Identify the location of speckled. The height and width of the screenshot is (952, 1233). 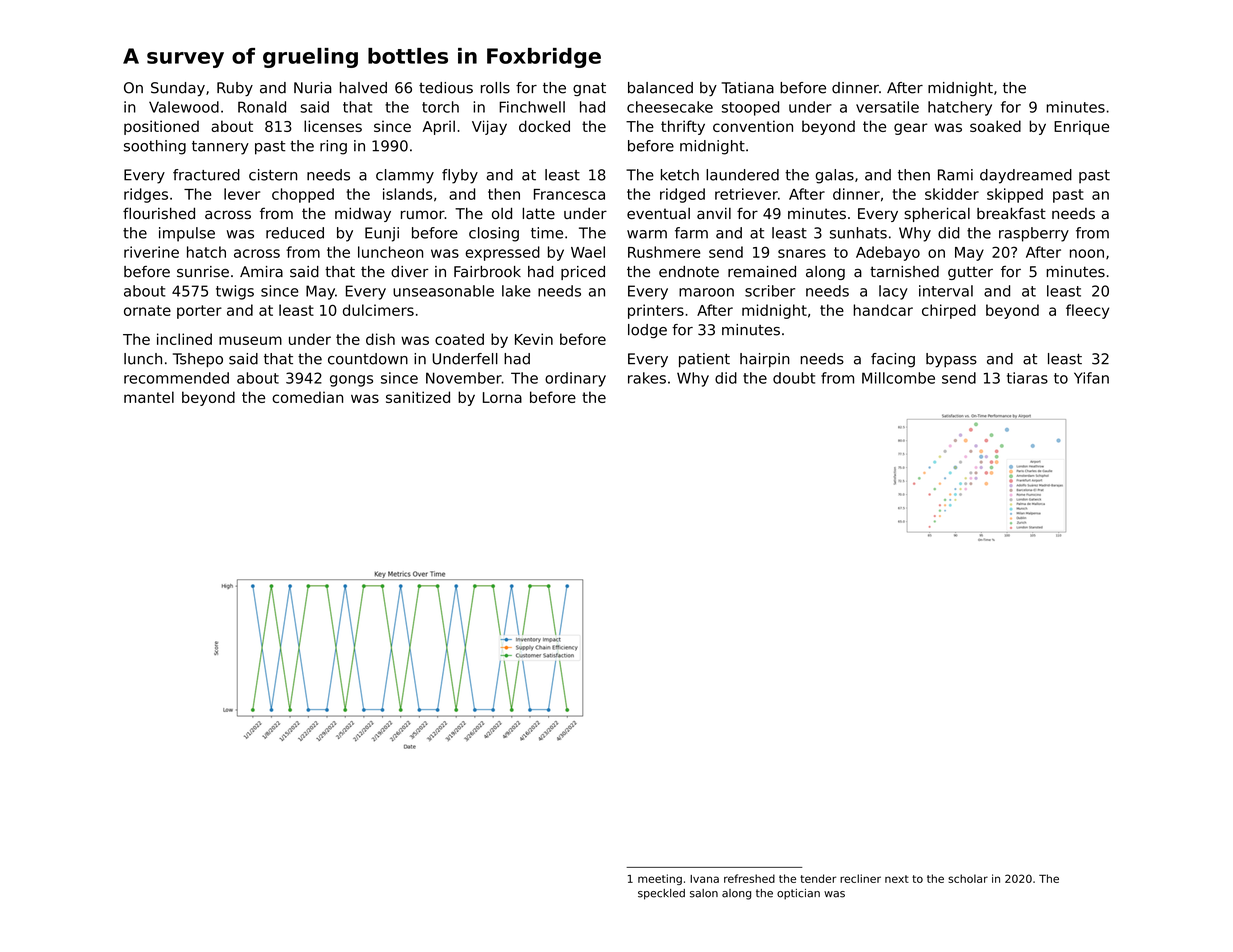
(661, 894).
